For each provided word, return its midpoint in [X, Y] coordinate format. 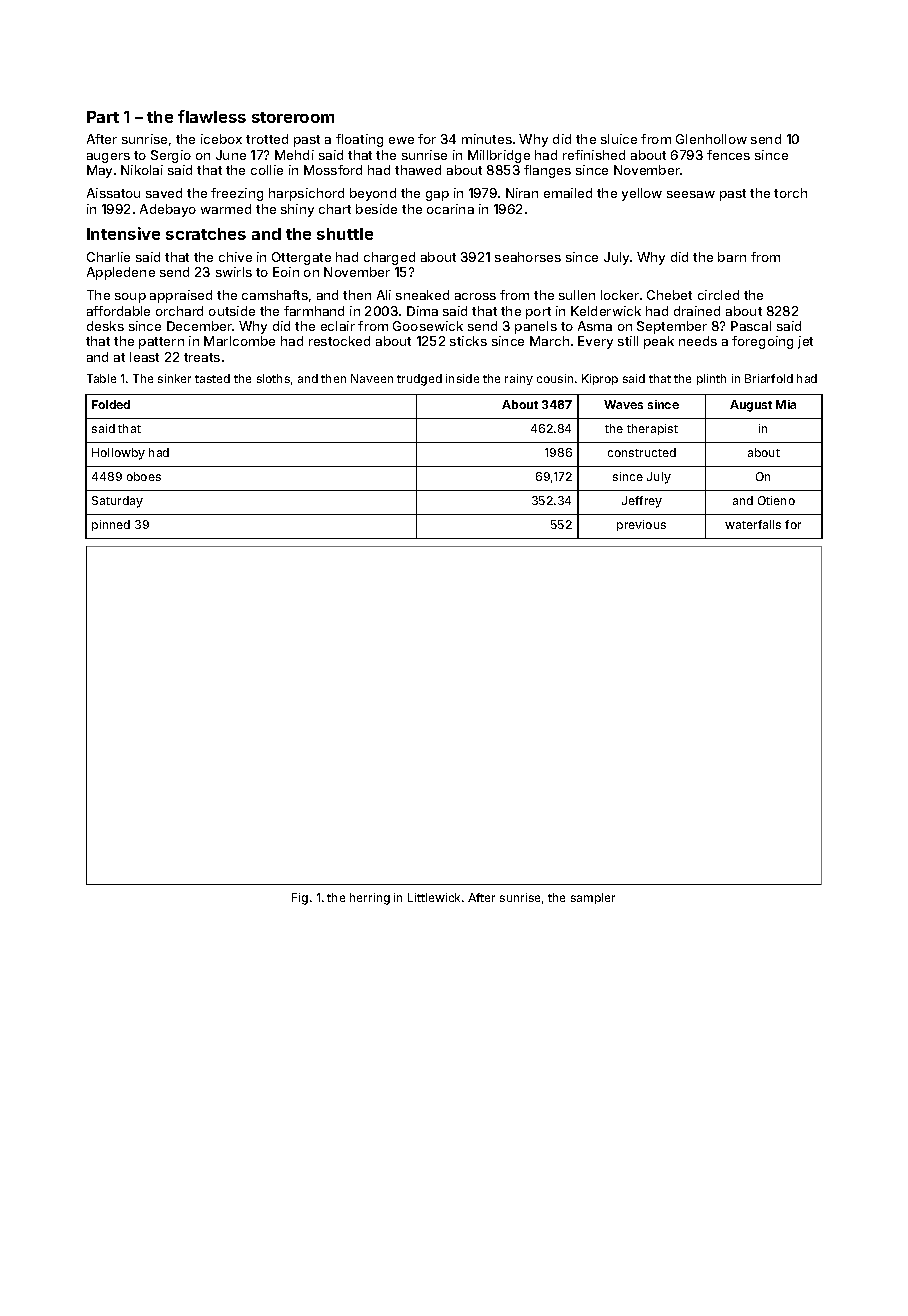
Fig [300, 899]
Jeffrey [642, 502]
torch [790, 193]
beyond [373, 194]
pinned [111, 525]
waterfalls [753, 524]
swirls [234, 272]
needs [698, 341]
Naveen [372, 378]
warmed [226, 209]
